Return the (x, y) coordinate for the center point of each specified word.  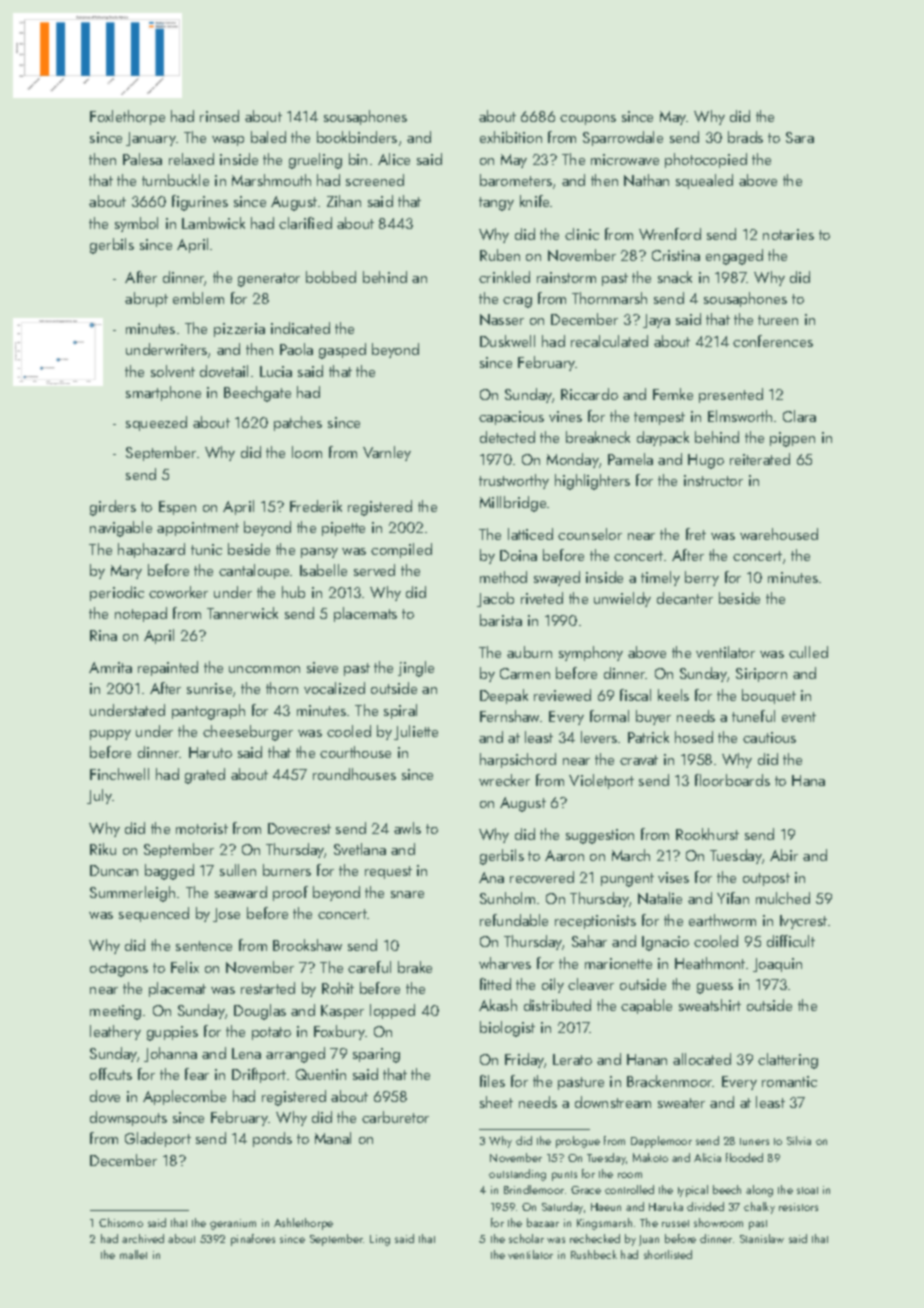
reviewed (562, 695)
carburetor (395, 1117)
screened (375, 180)
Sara (800, 137)
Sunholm (507, 898)
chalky (759, 1208)
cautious (769, 737)
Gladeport (158, 1139)
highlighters (592, 482)
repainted (168, 668)
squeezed (156, 423)
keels (673, 695)
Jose (226, 915)
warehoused (779, 534)
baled (268, 137)
